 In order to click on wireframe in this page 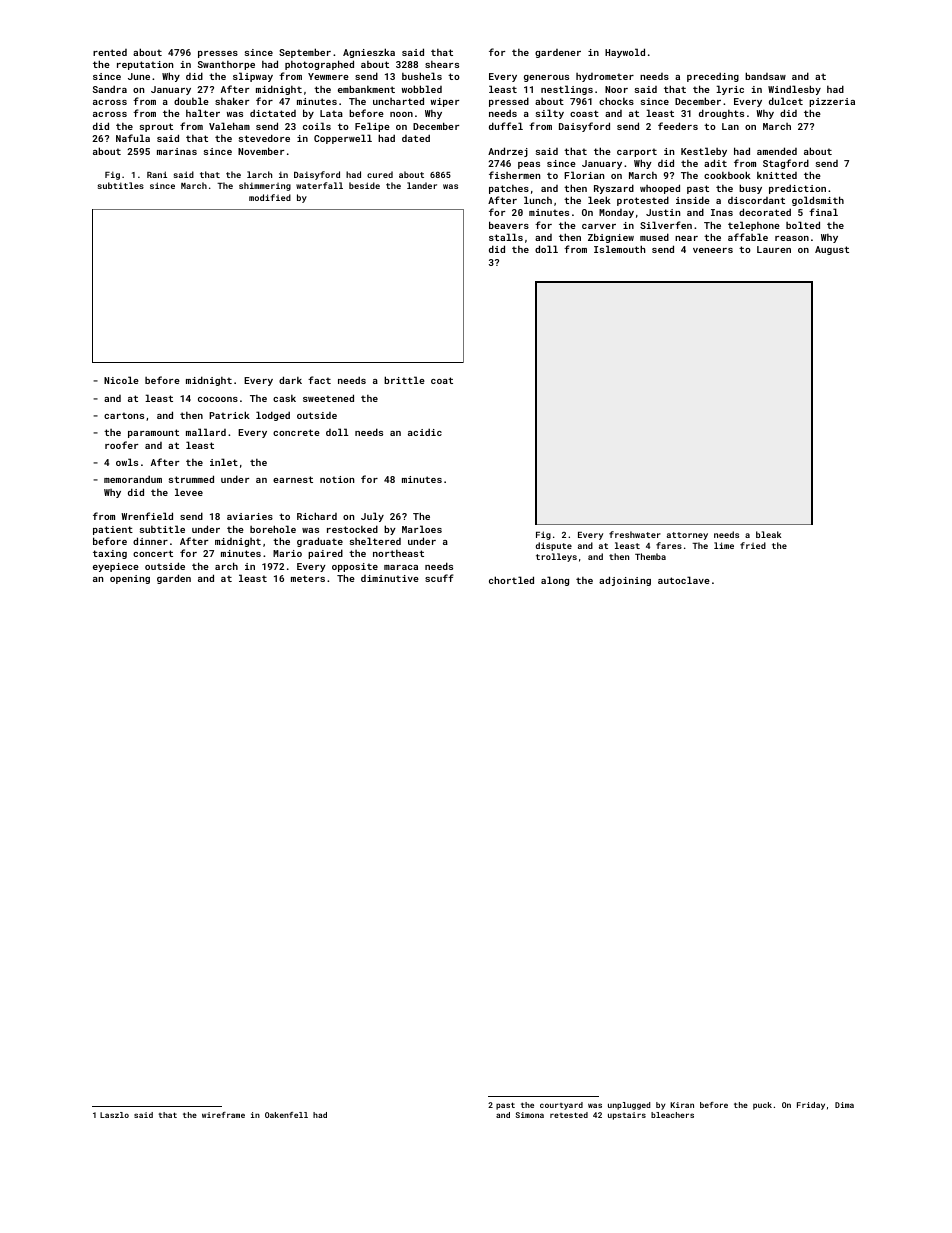, I will do `click(223, 1115)`.
